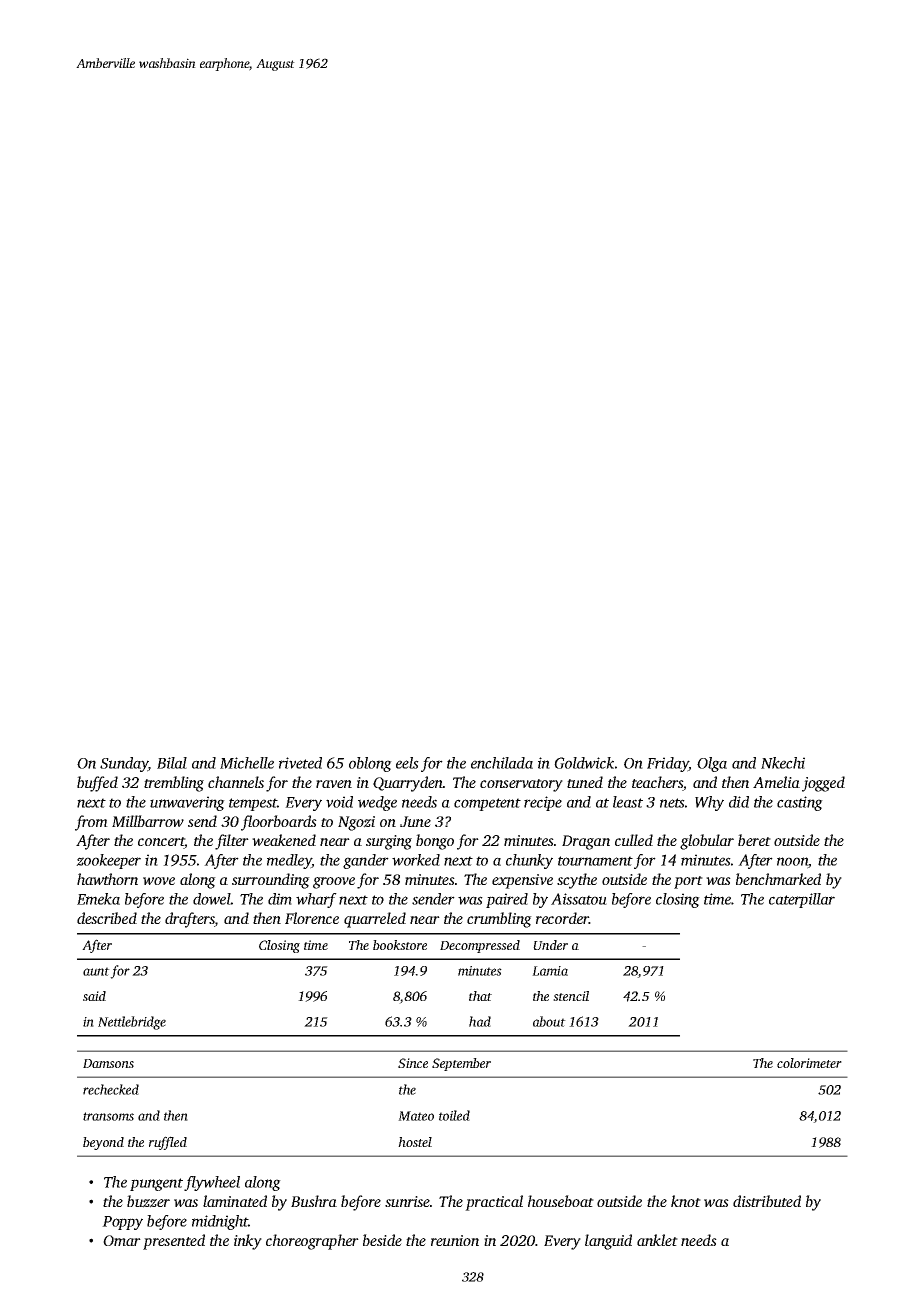 This screenshot has height=1308, width=924. What do you see at coordinates (124, 764) in the screenshot?
I see `Sunday` at bounding box center [124, 764].
